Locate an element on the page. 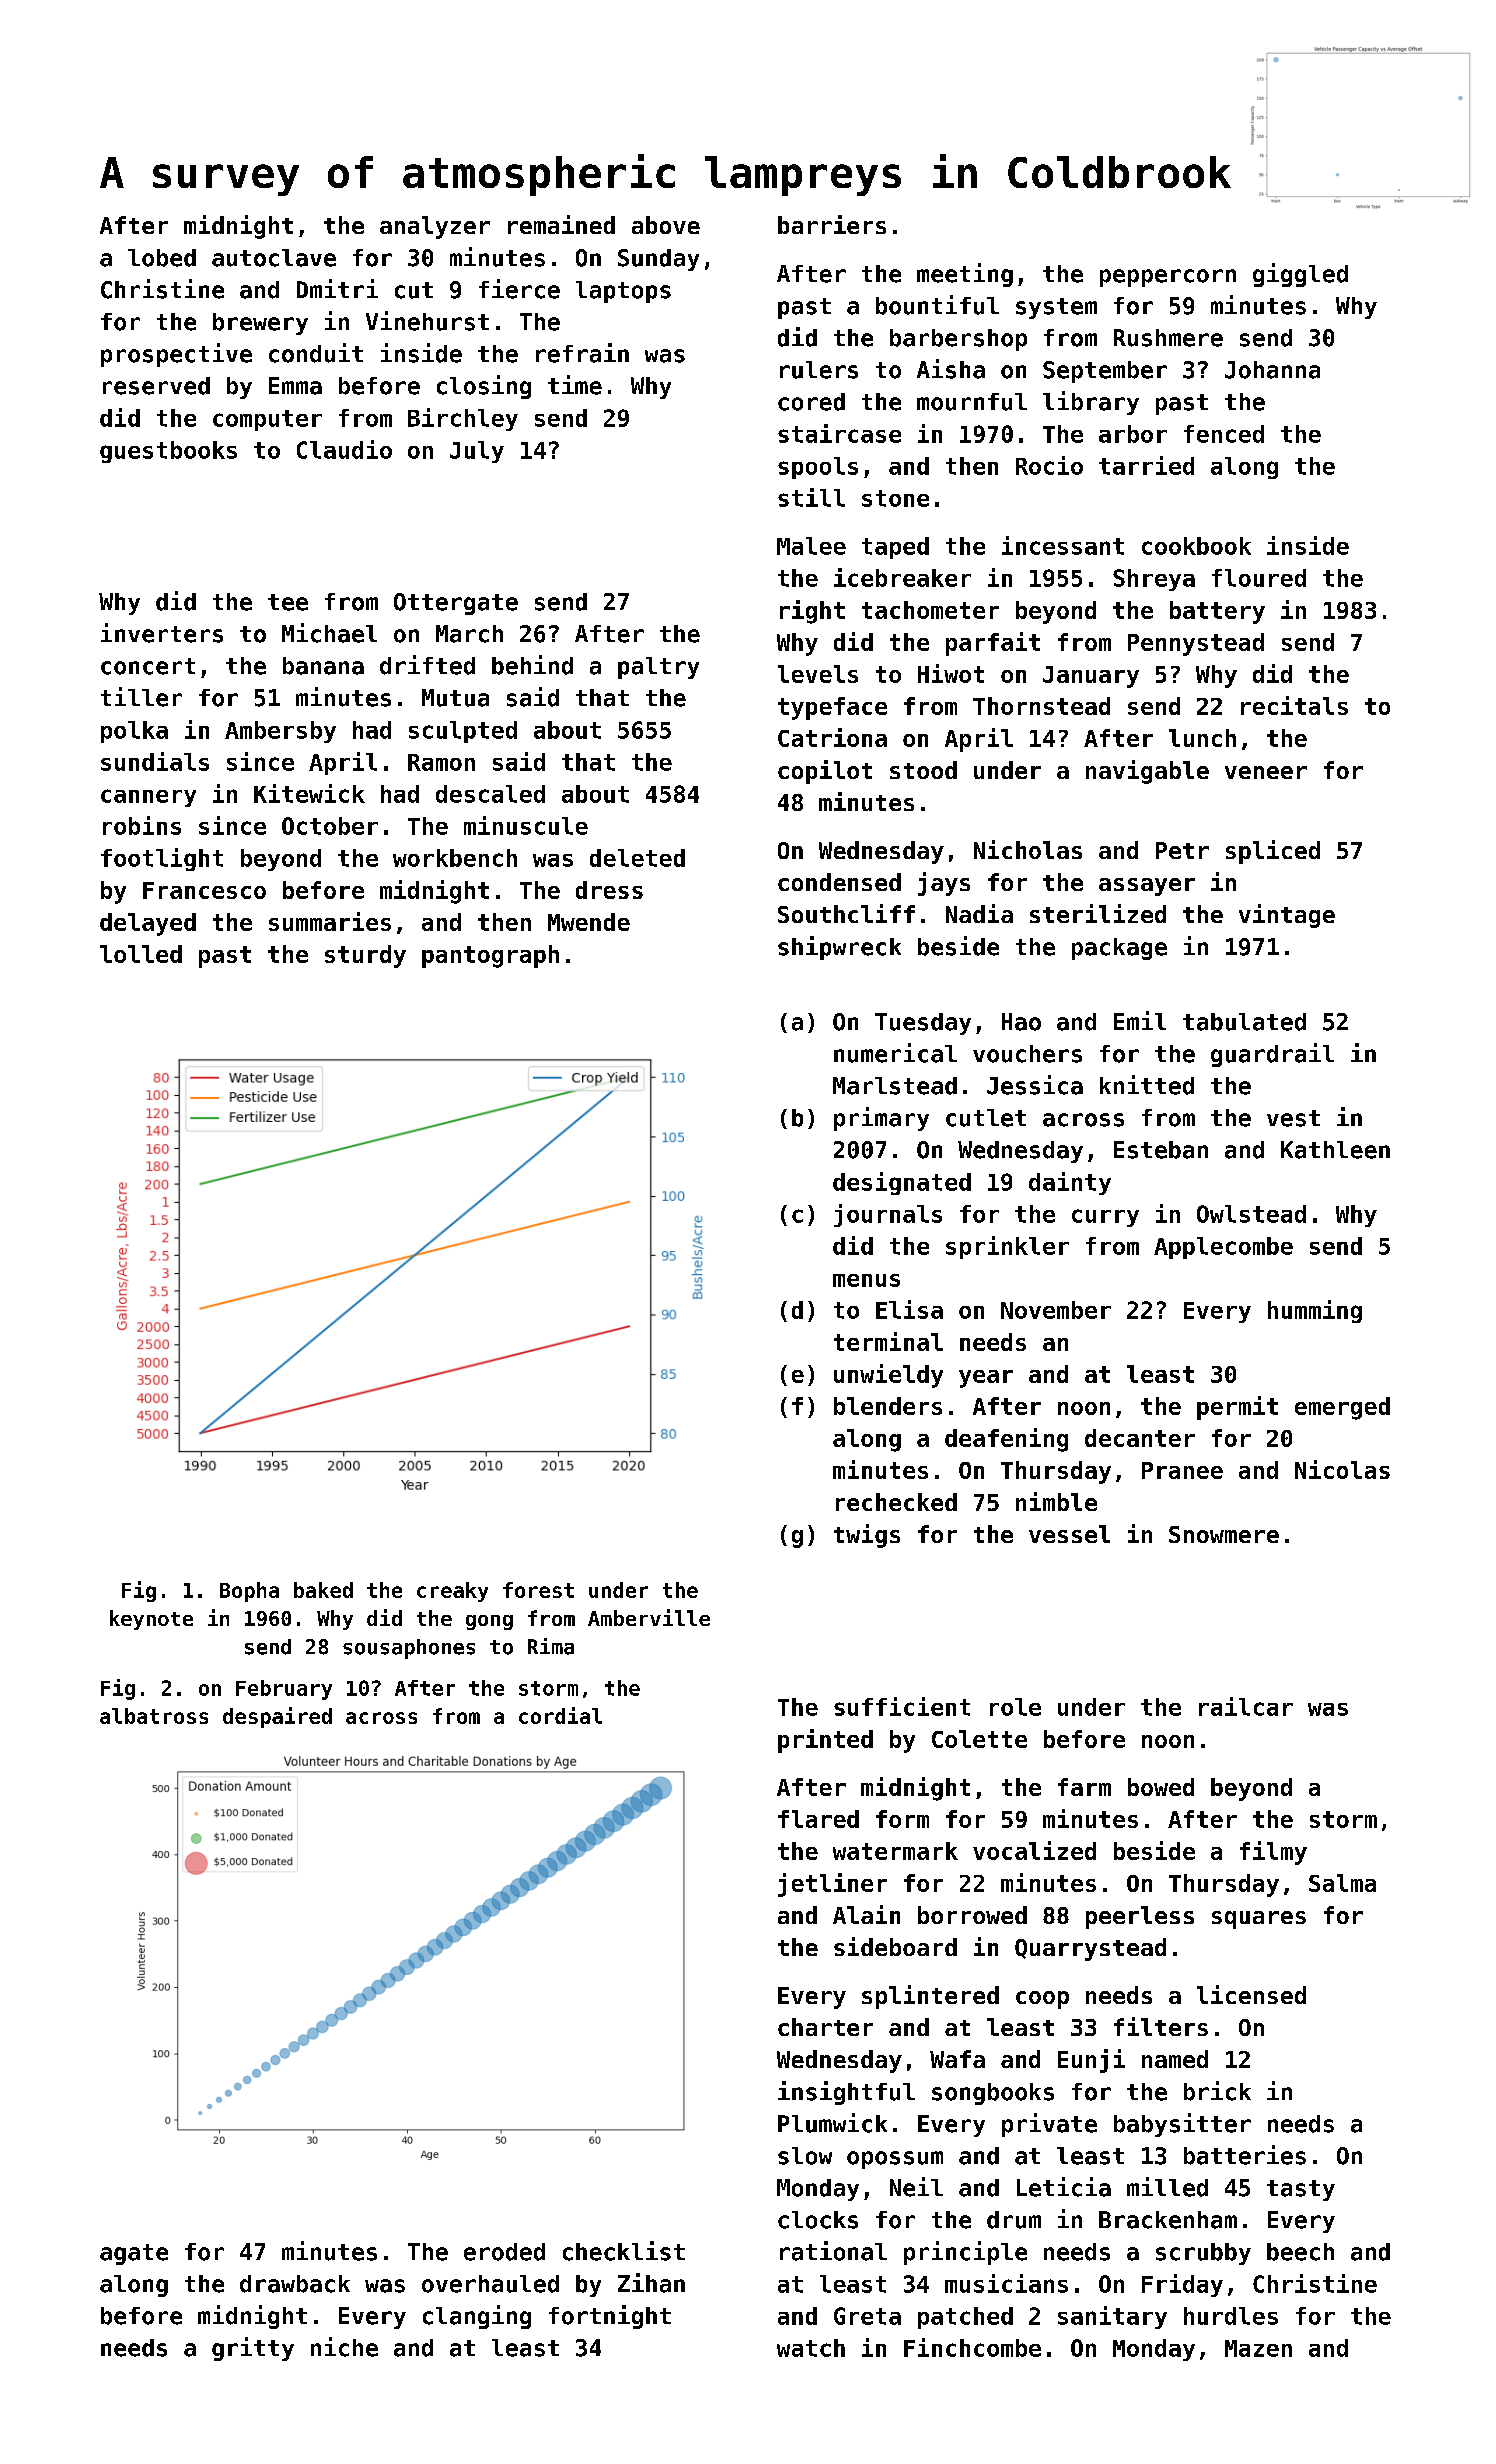  despaired is located at coordinates (277, 1717).
